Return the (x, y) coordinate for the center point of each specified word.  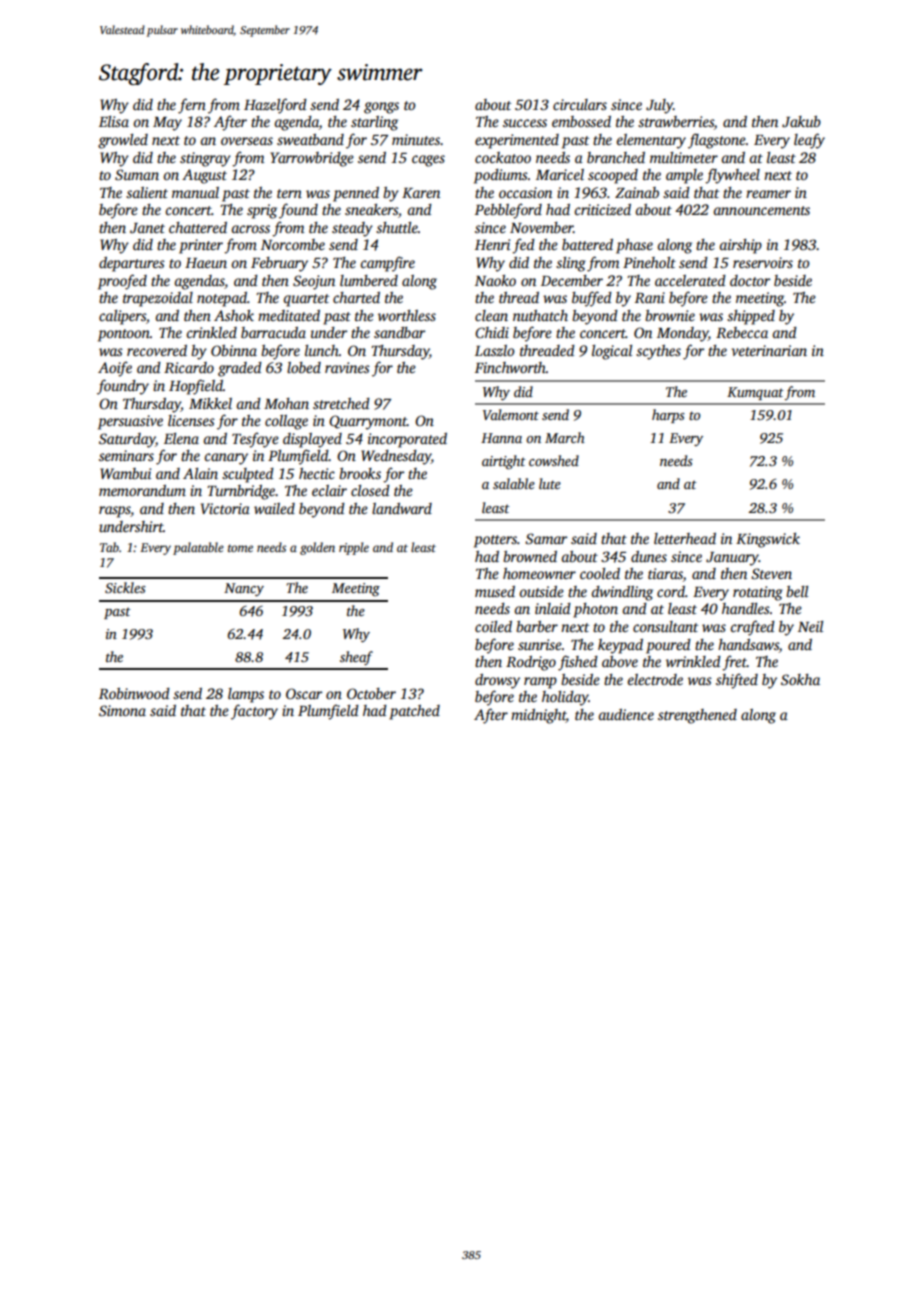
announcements (761, 210)
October (371, 693)
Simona (122, 710)
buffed (592, 299)
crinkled (211, 332)
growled (123, 141)
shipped (751, 317)
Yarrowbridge (312, 159)
